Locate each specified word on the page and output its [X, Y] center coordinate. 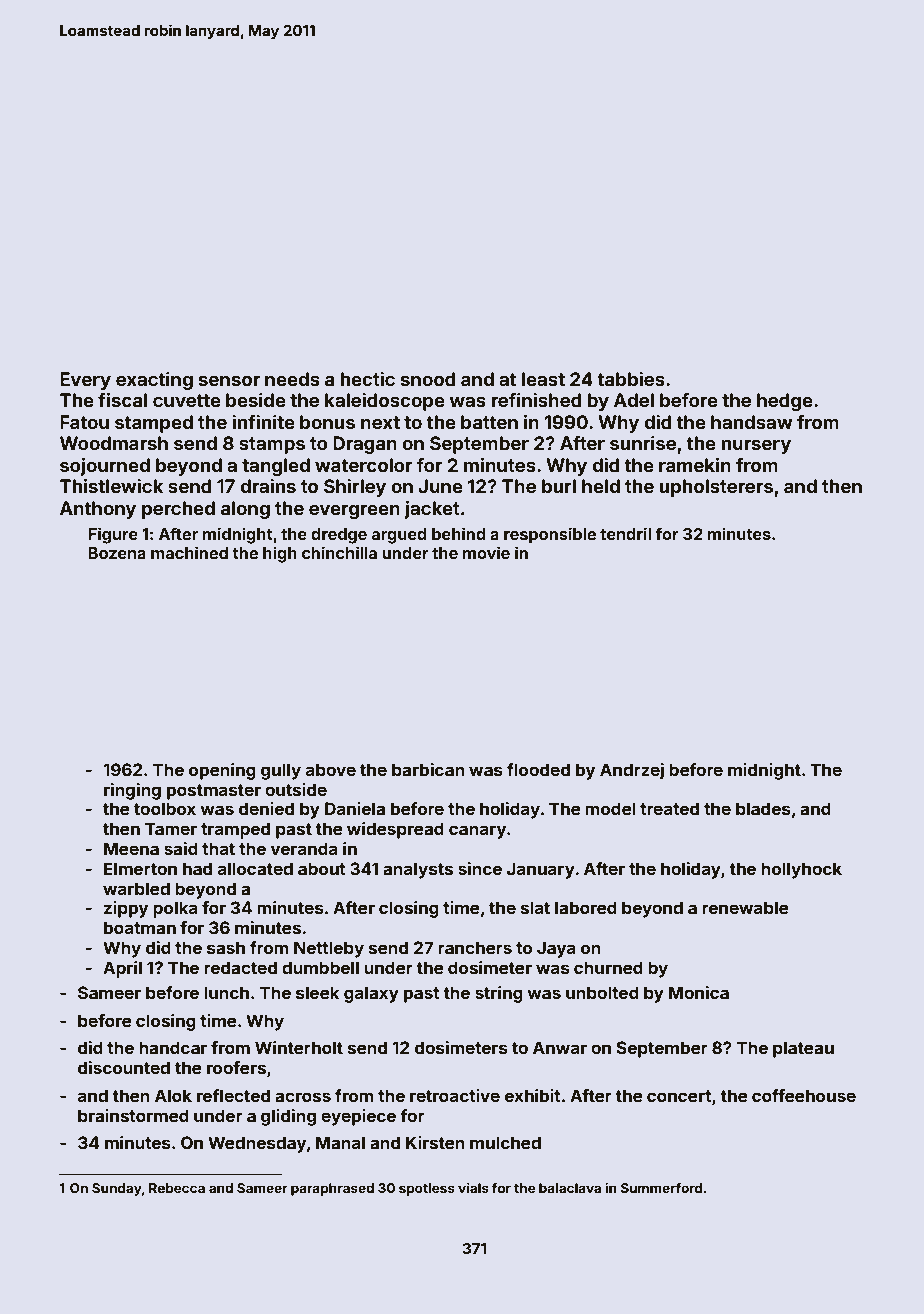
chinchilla [339, 552]
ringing [132, 791]
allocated [255, 868]
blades [763, 808]
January [541, 870]
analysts [418, 870]
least [543, 379]
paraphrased [332, 1189]
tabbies [631, 379]
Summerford [661, 1187]
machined [189, 552]
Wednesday [257, 1144]
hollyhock [801, 870]
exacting [154, 381]
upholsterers [716, 488]
